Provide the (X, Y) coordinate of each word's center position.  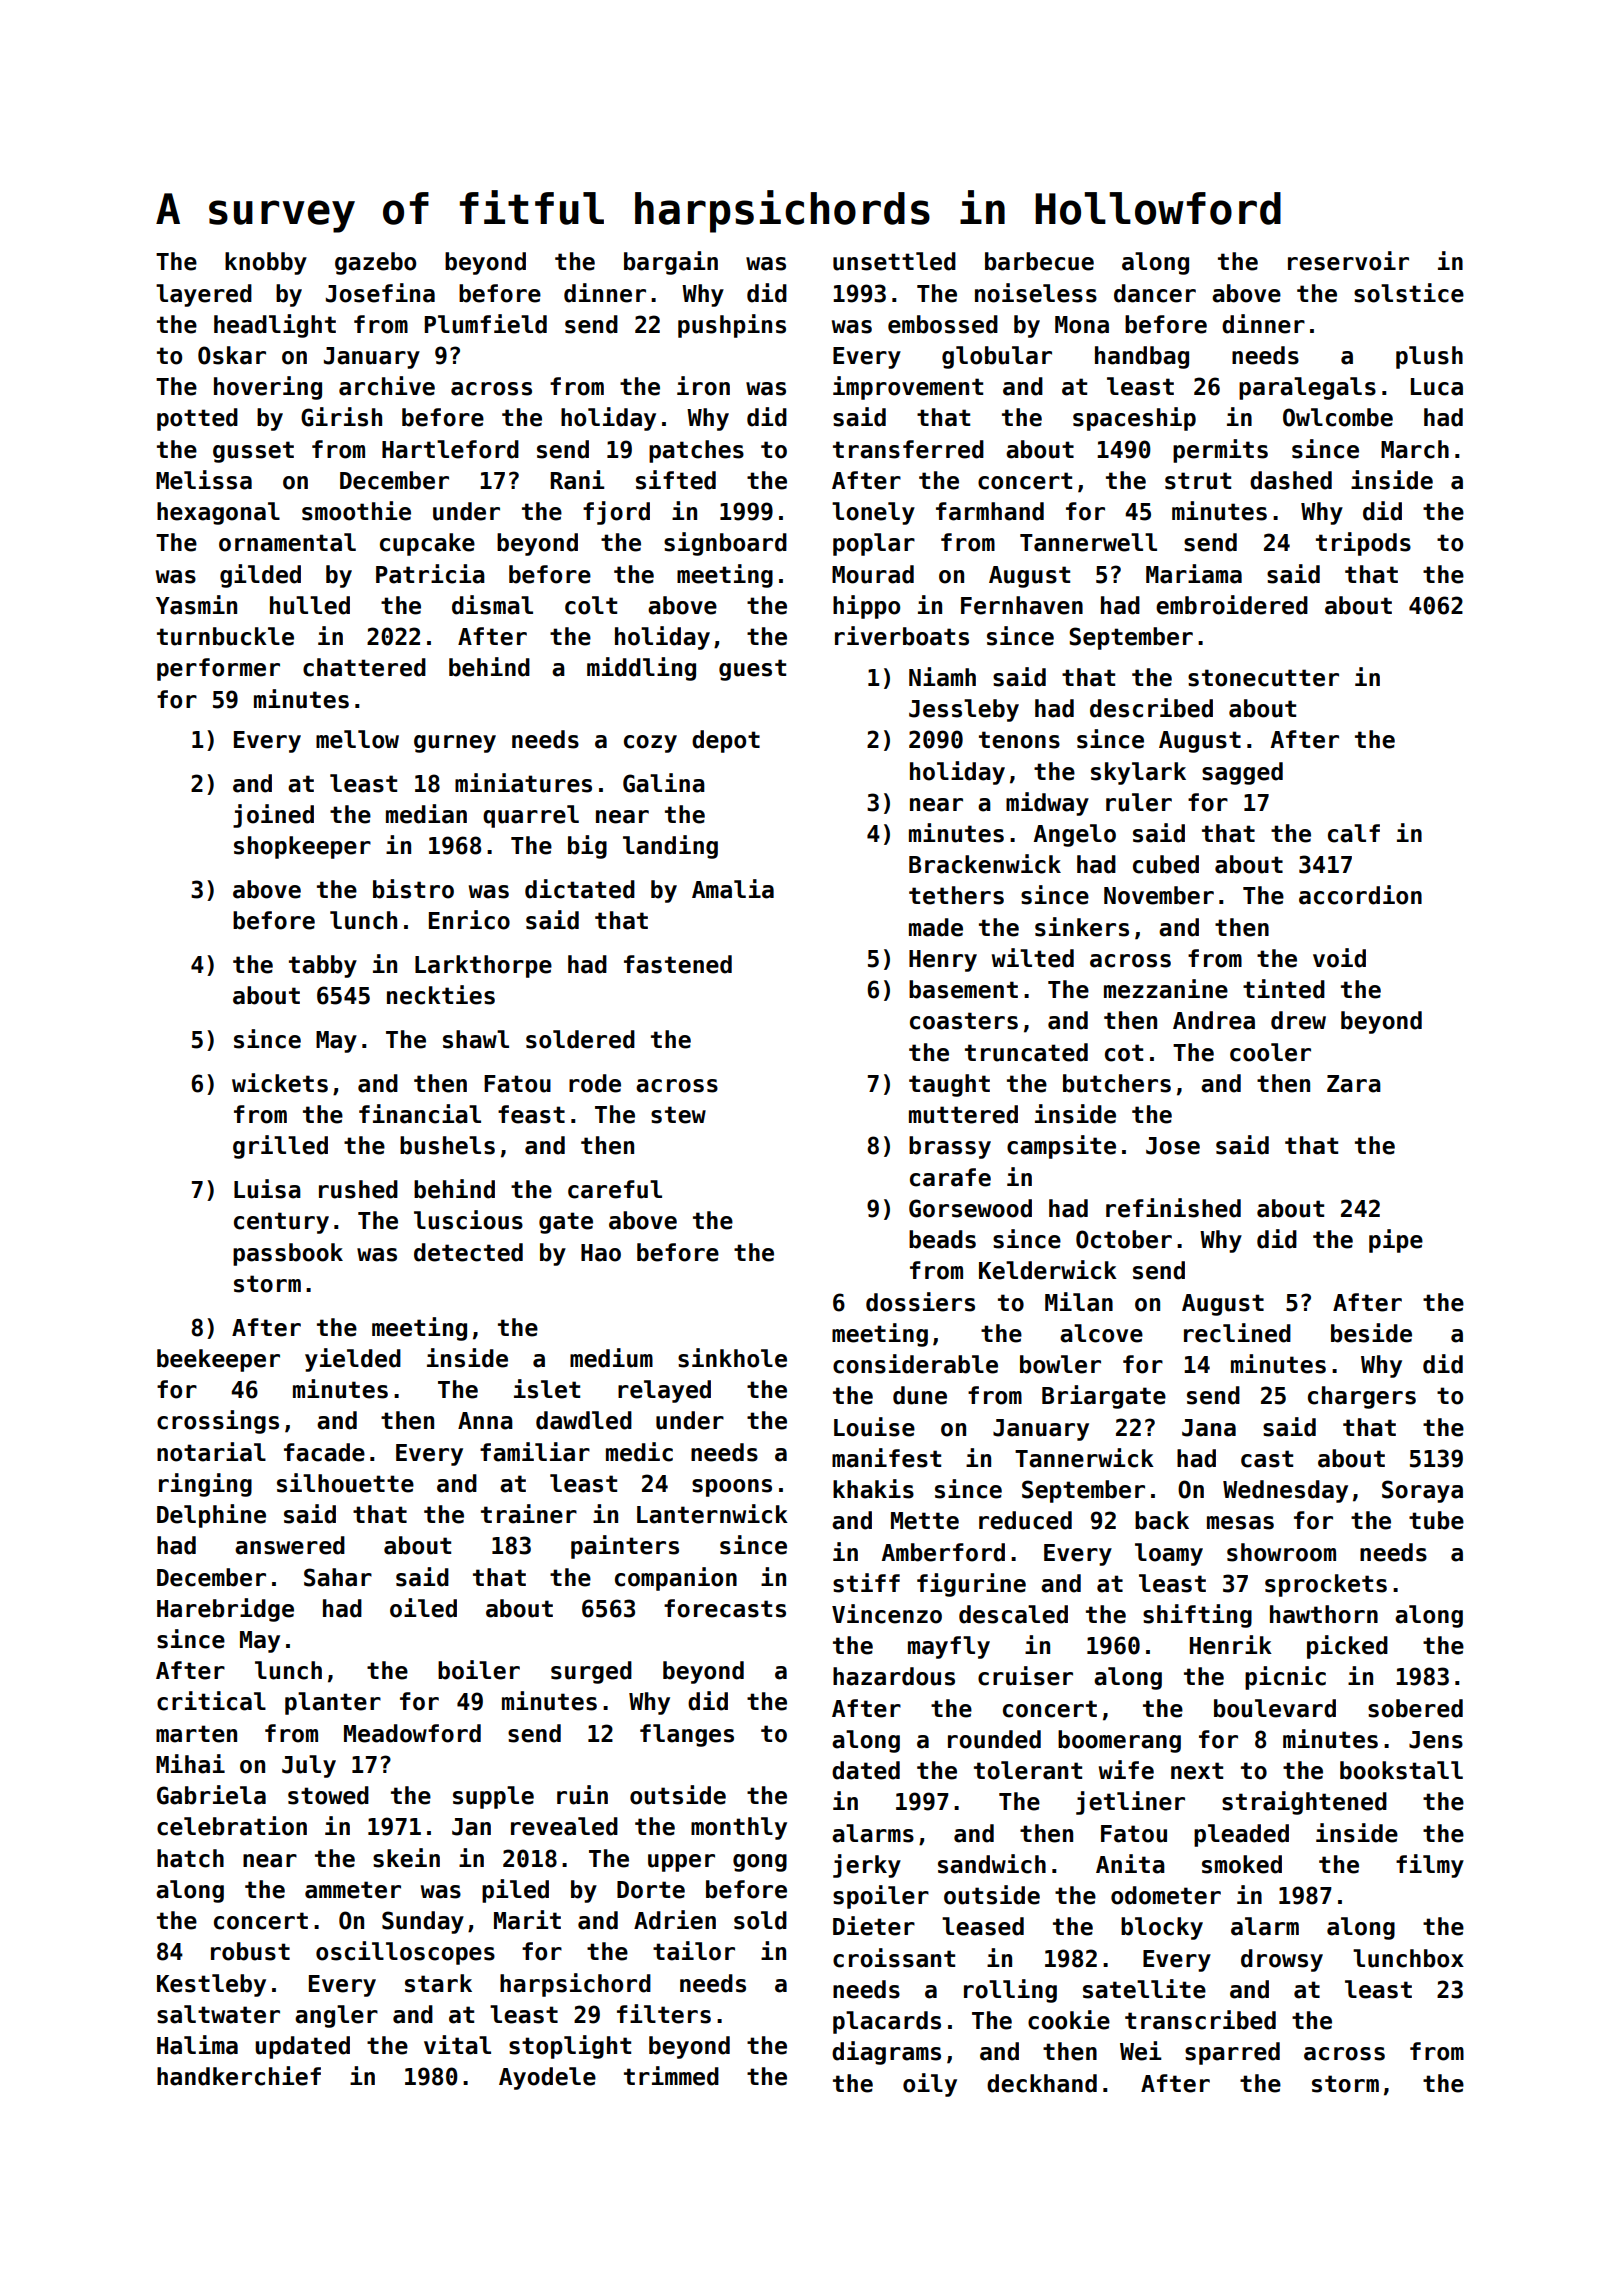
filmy (1430, 1866)
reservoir (1348, 261)
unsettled (894, 261)
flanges (687, 1735)
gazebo (375, 263)
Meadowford (412, 1733)
